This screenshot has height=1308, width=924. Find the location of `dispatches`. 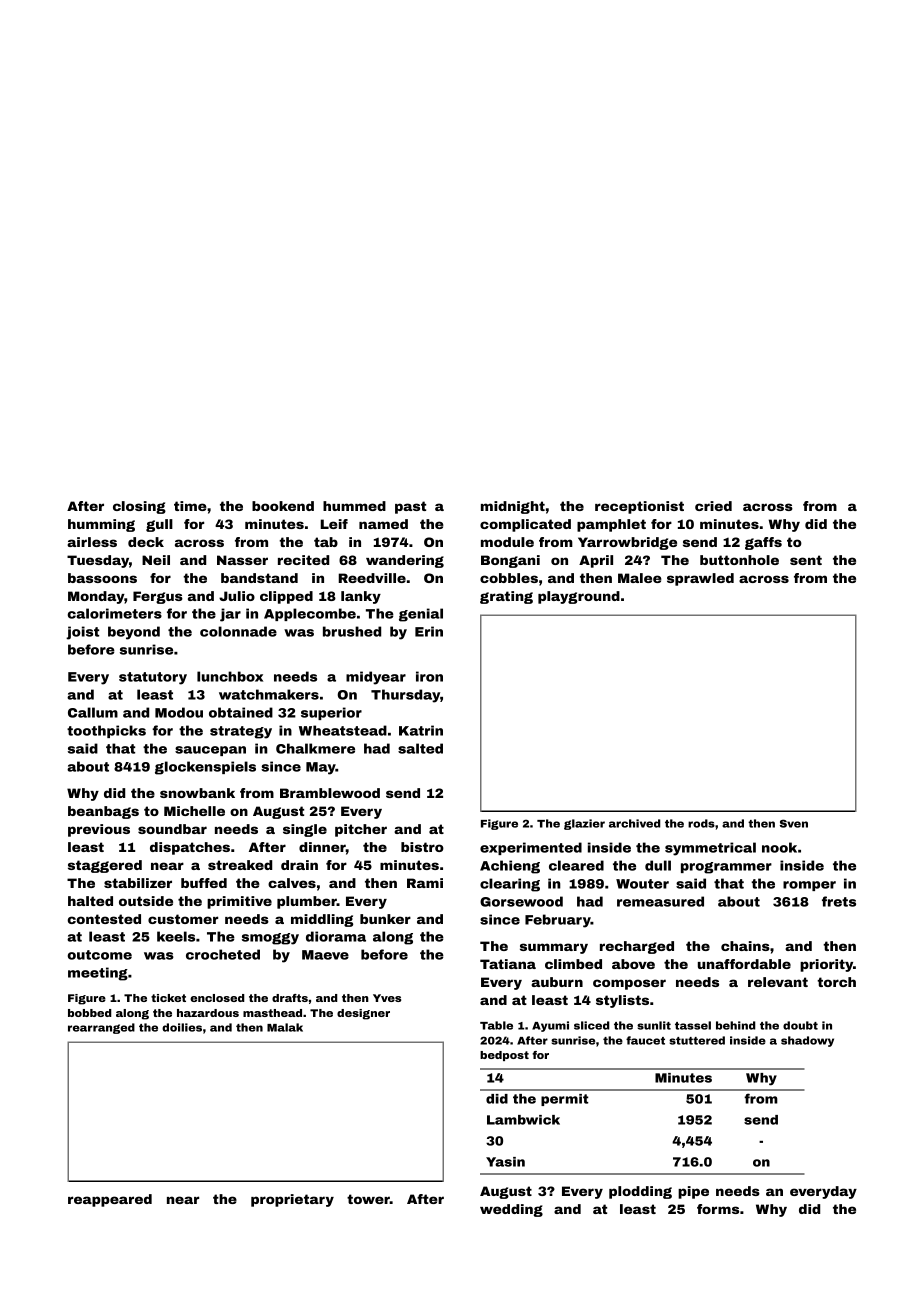

dispatches is located at coordinates (190, 848).
